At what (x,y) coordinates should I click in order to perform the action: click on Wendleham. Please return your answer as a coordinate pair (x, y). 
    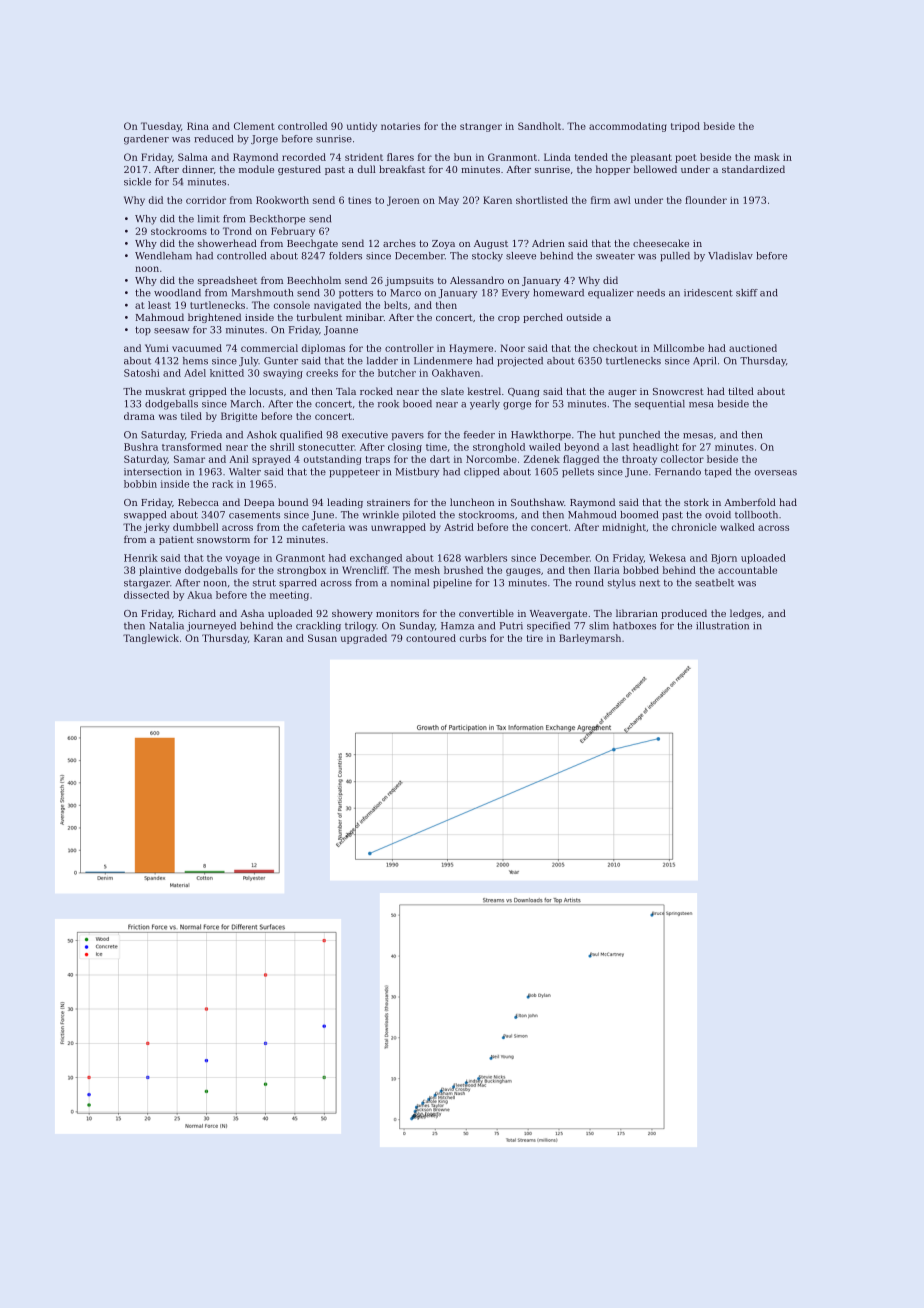
    Looking at the image, I should click on (163, 256).
